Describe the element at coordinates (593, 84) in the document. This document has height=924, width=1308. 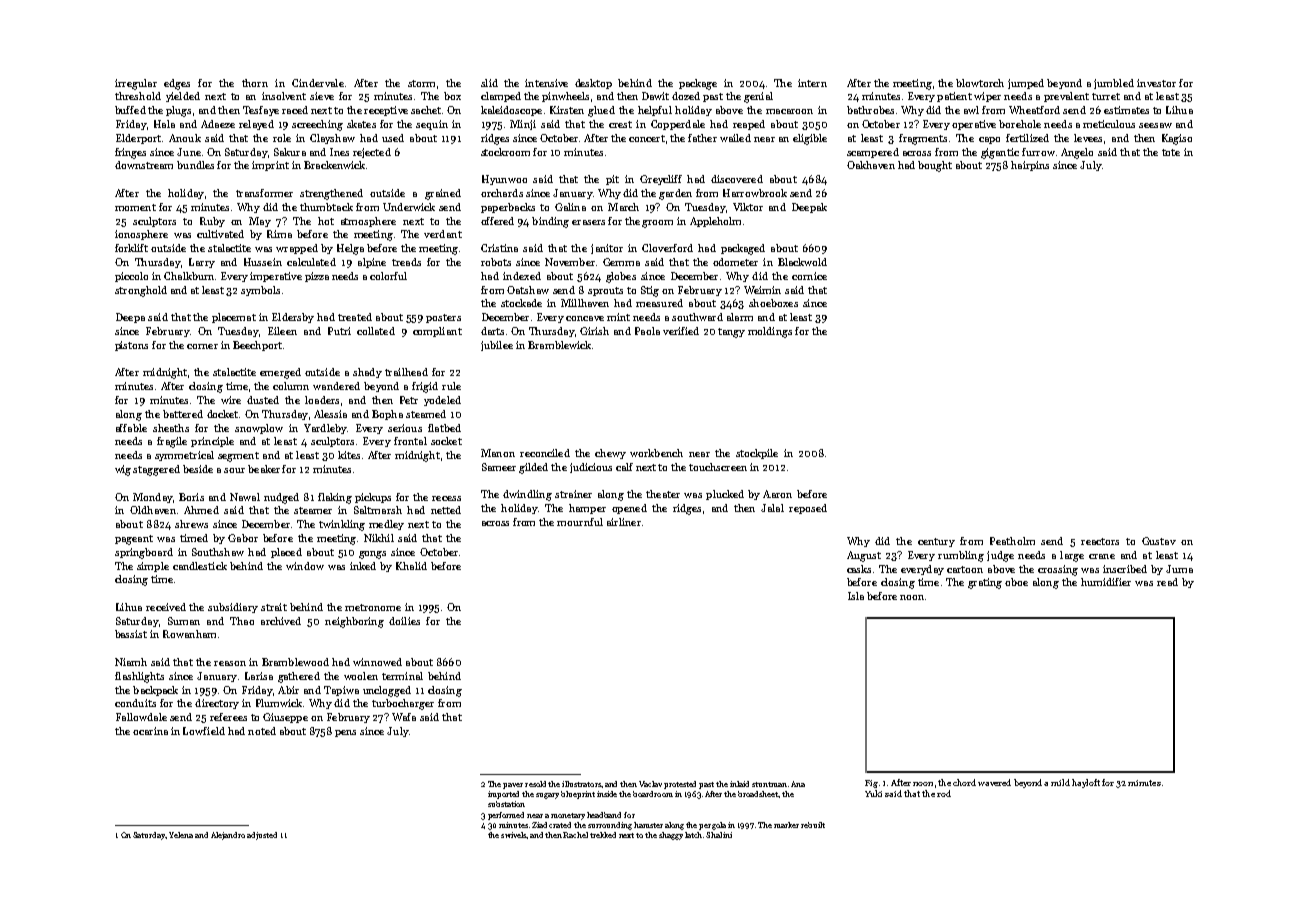
I see `desktop` at that location.
